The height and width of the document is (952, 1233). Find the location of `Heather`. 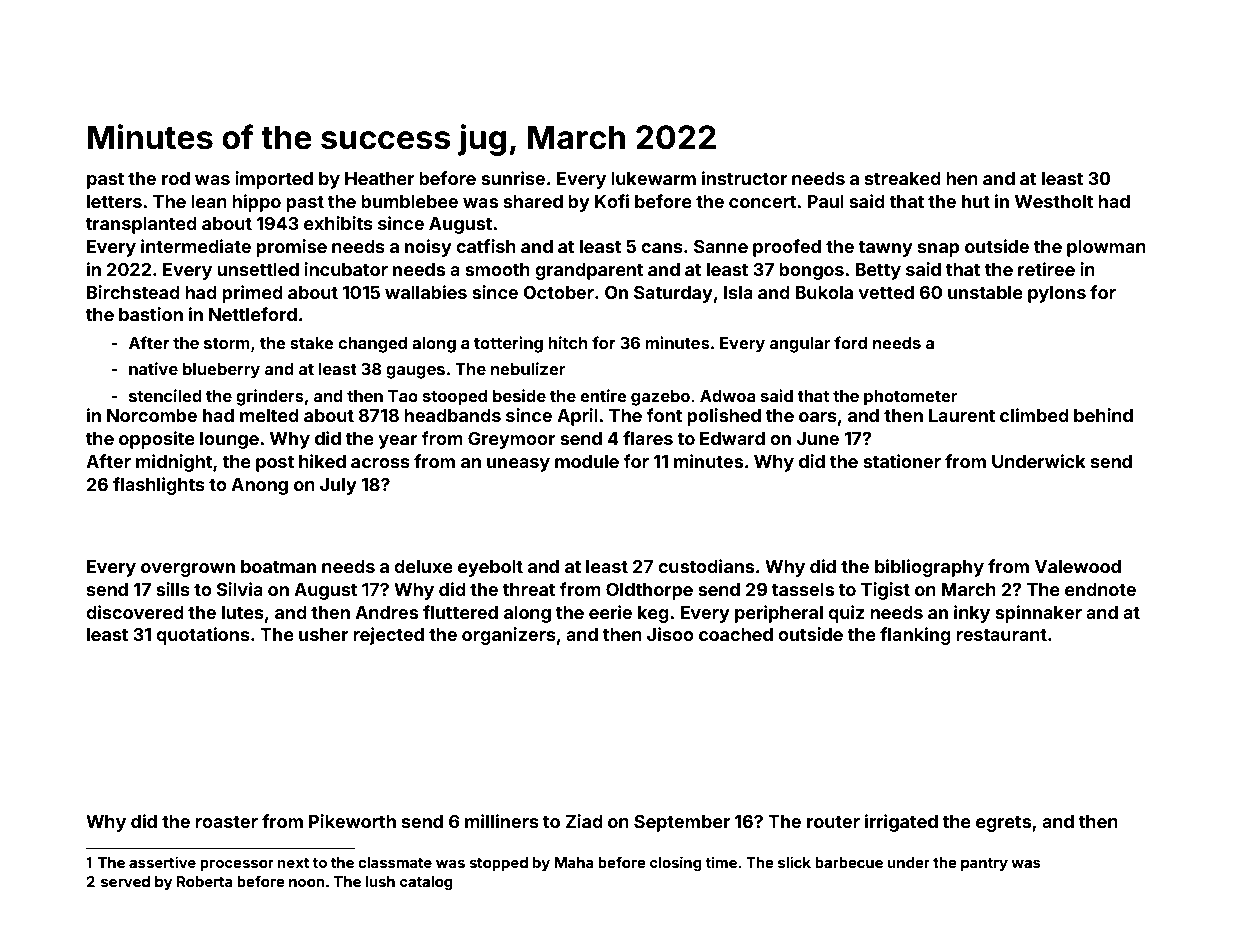

Heather is located at coordinates (379, 178).
